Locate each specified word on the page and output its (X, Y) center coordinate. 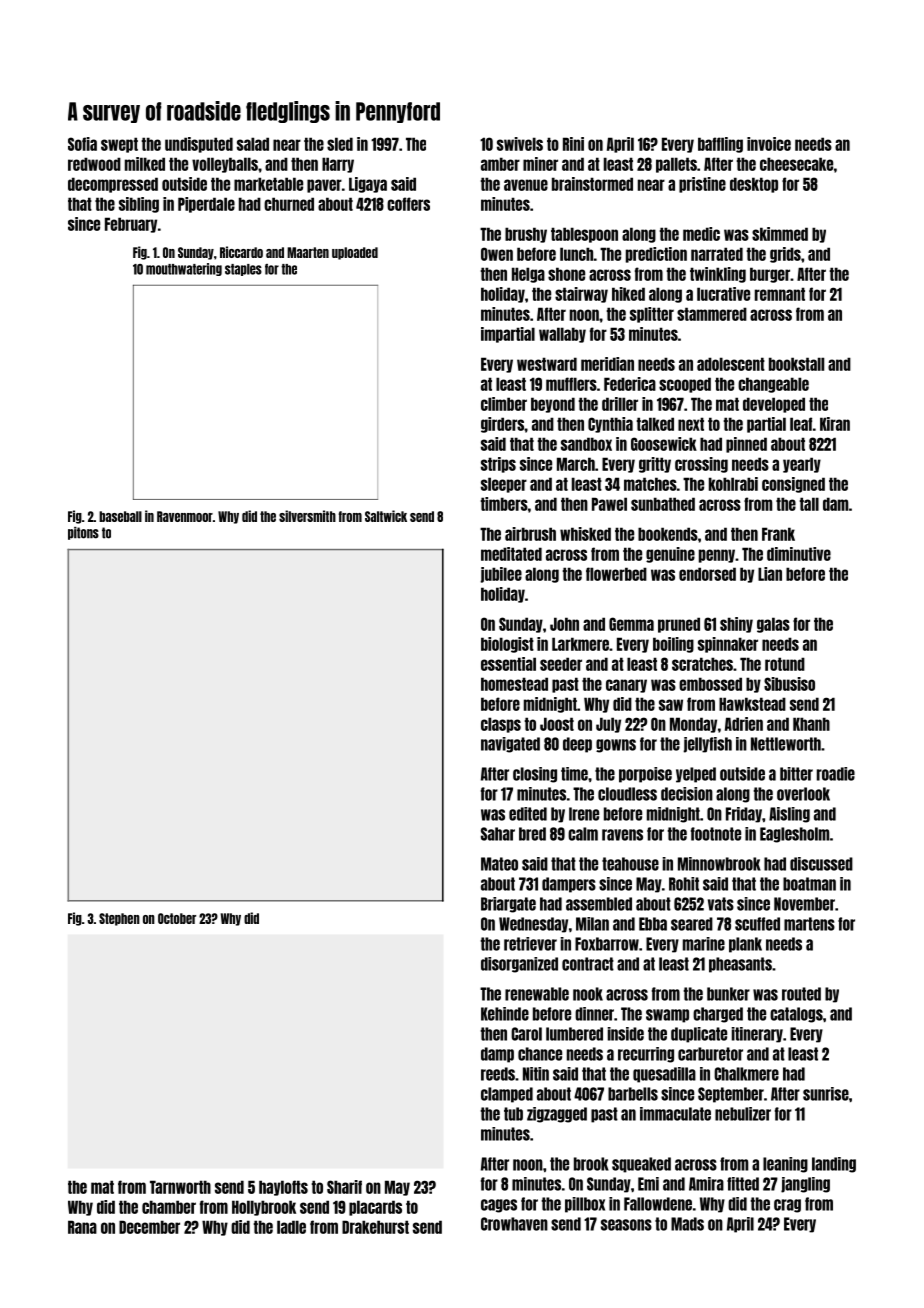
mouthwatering (184, 269)
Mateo (499, 864)
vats (721, 904)
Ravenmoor (185, 516)
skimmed (780, 234)
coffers (408, 204)
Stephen (119, 919)
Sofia (82, 144)
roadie (836, 774)
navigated (510, 745)
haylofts (283, 1188)
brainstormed (592, 184)
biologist (507, 645)
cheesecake (796, 164)
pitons (83, 533)
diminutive (799, 554)
